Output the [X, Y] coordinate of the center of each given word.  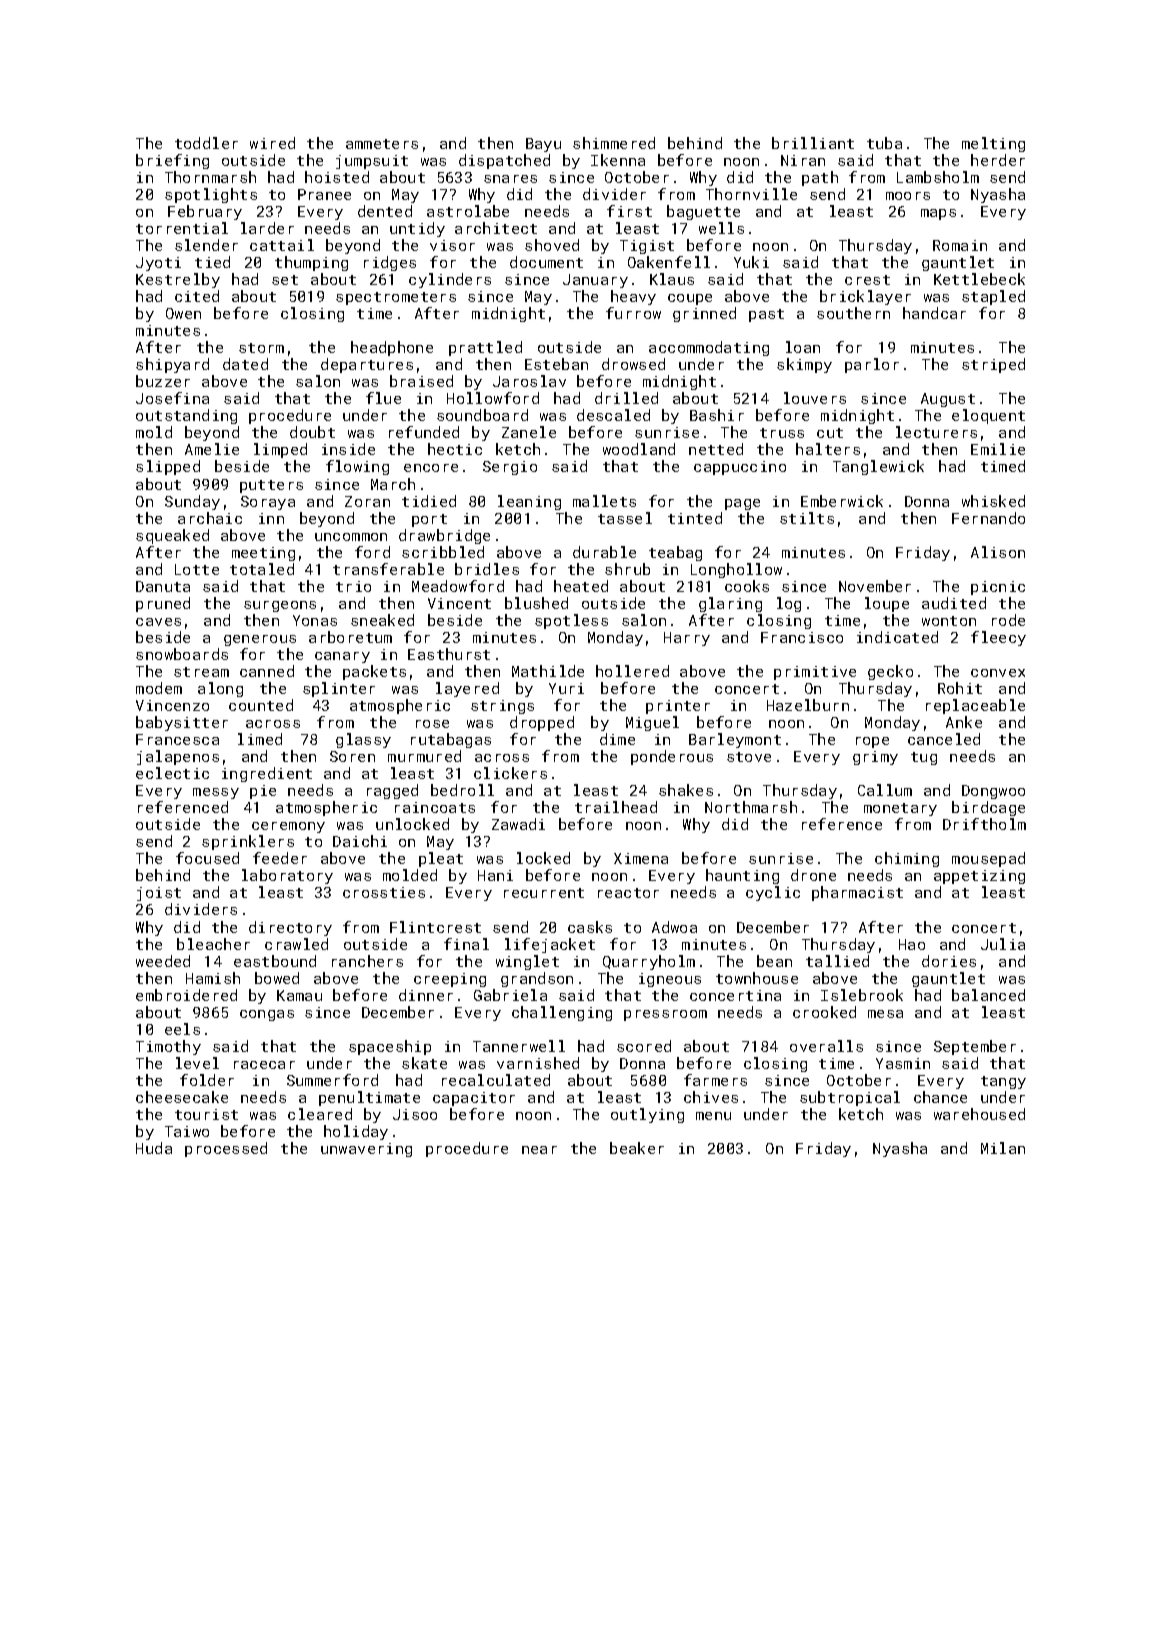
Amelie [212, 449]
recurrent [544, 893]
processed [226, 1149]
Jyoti [158, 264]
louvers [815, 398]
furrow [633, 313]
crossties [384, 892]
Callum [885, 790]
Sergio [510, 468]
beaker [637, 1148]
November [875, 586]
